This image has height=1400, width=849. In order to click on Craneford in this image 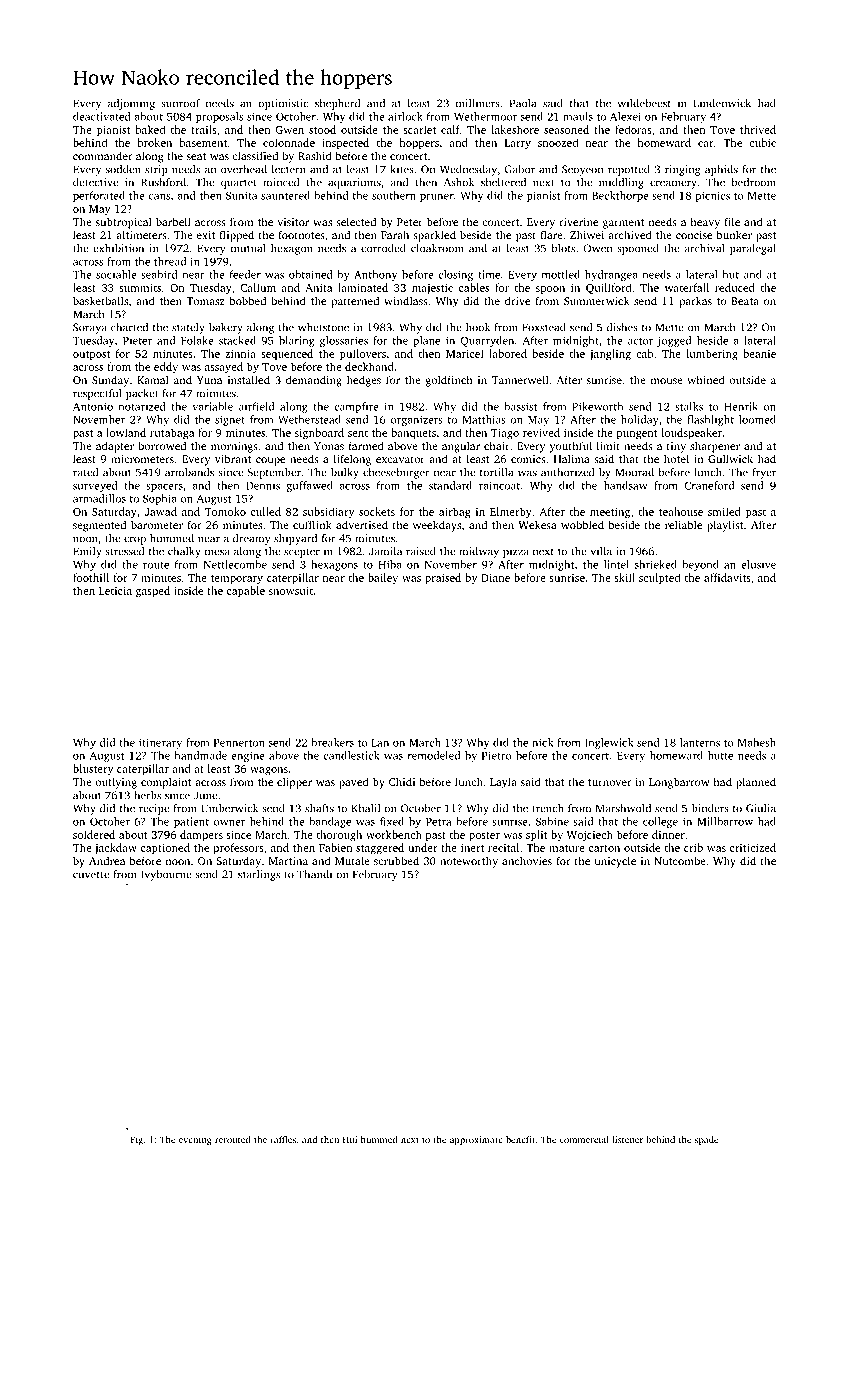, I will do `click(709, 485)`.
